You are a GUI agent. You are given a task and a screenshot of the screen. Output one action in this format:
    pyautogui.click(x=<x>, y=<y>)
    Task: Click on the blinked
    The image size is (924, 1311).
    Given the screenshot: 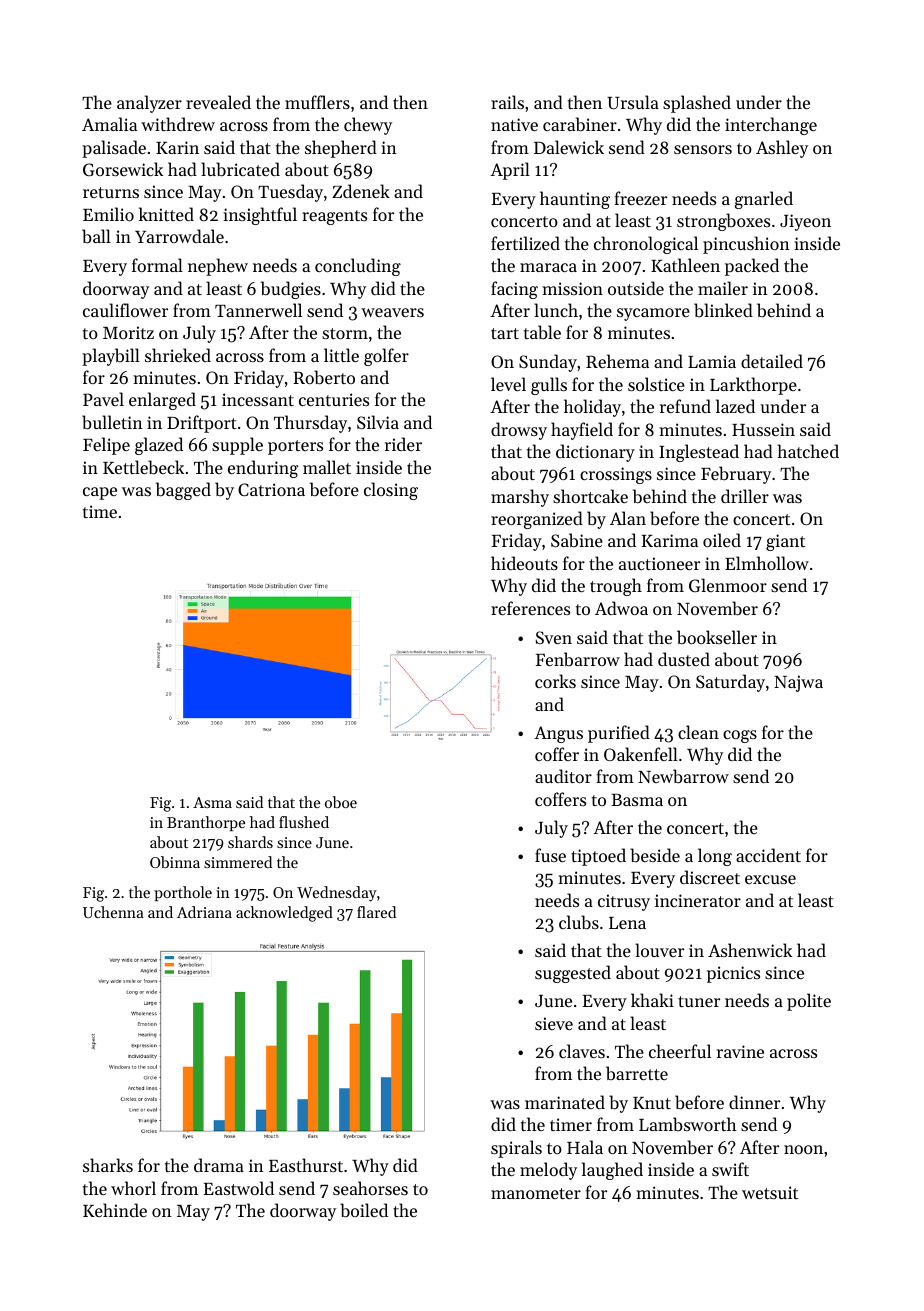 What is the action you would take?
    pyautogui.click(x=723, y=310)
